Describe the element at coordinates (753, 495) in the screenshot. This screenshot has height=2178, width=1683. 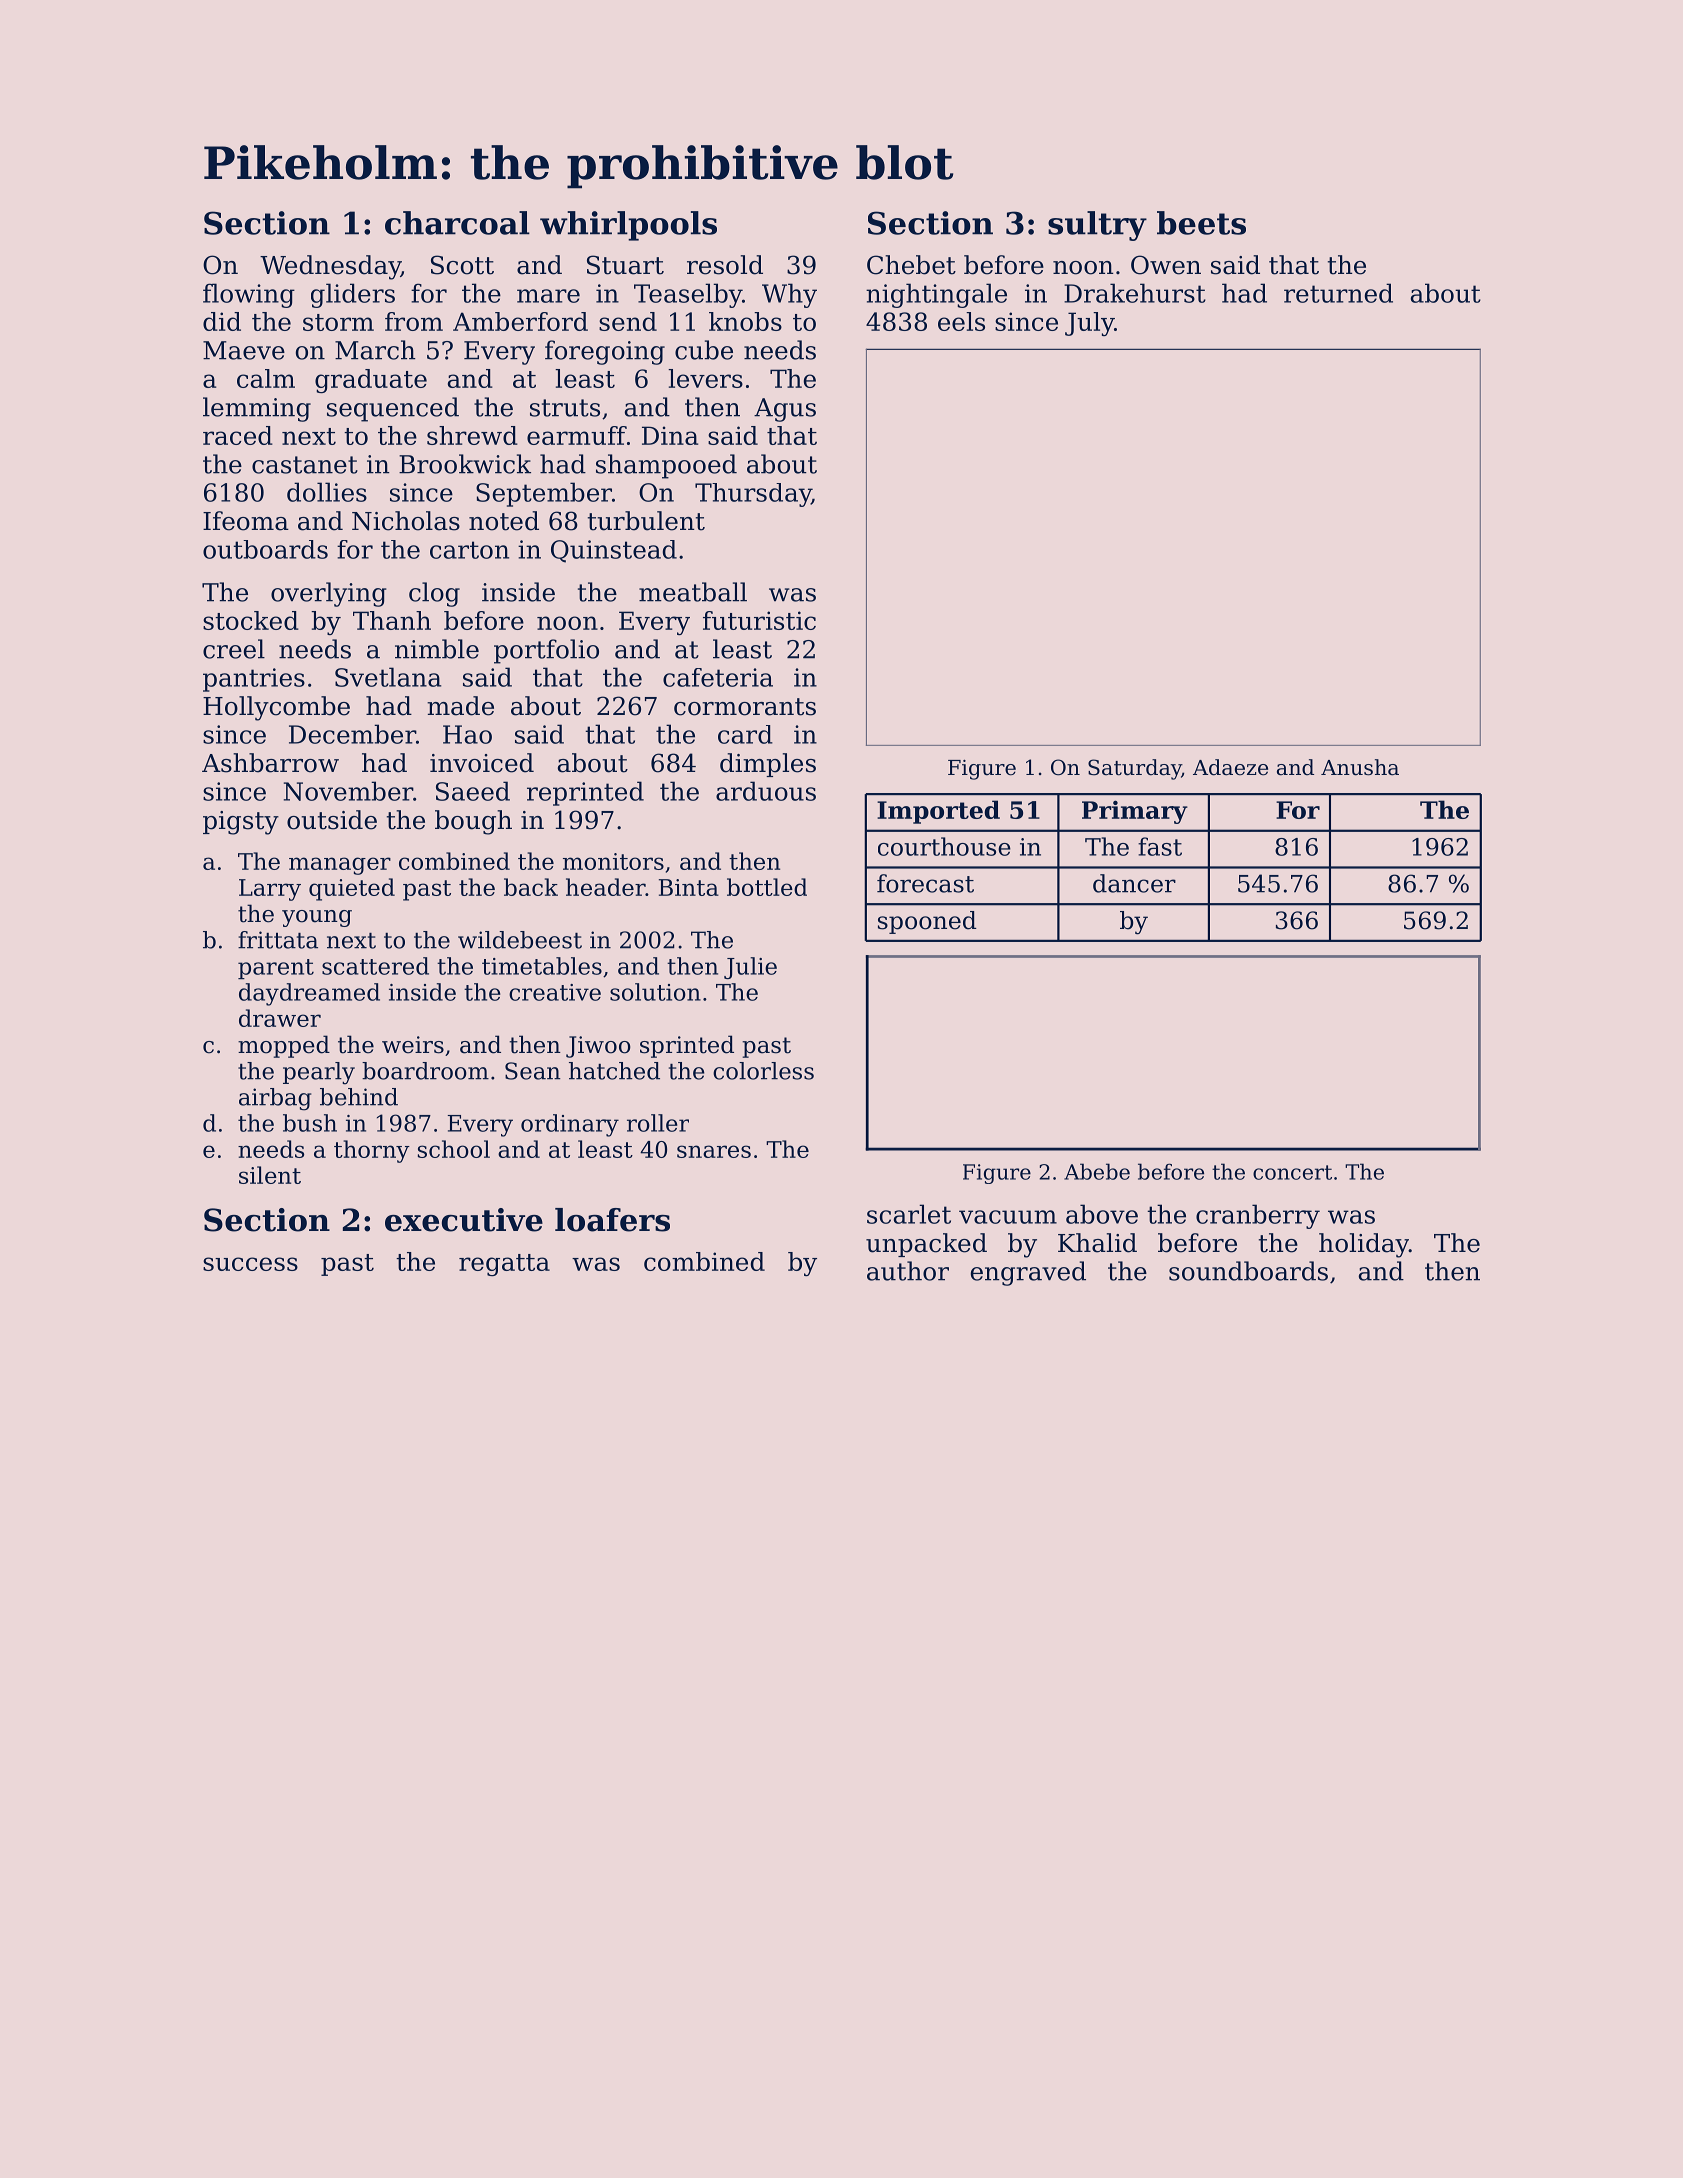
I see `Thursday` at that location.
